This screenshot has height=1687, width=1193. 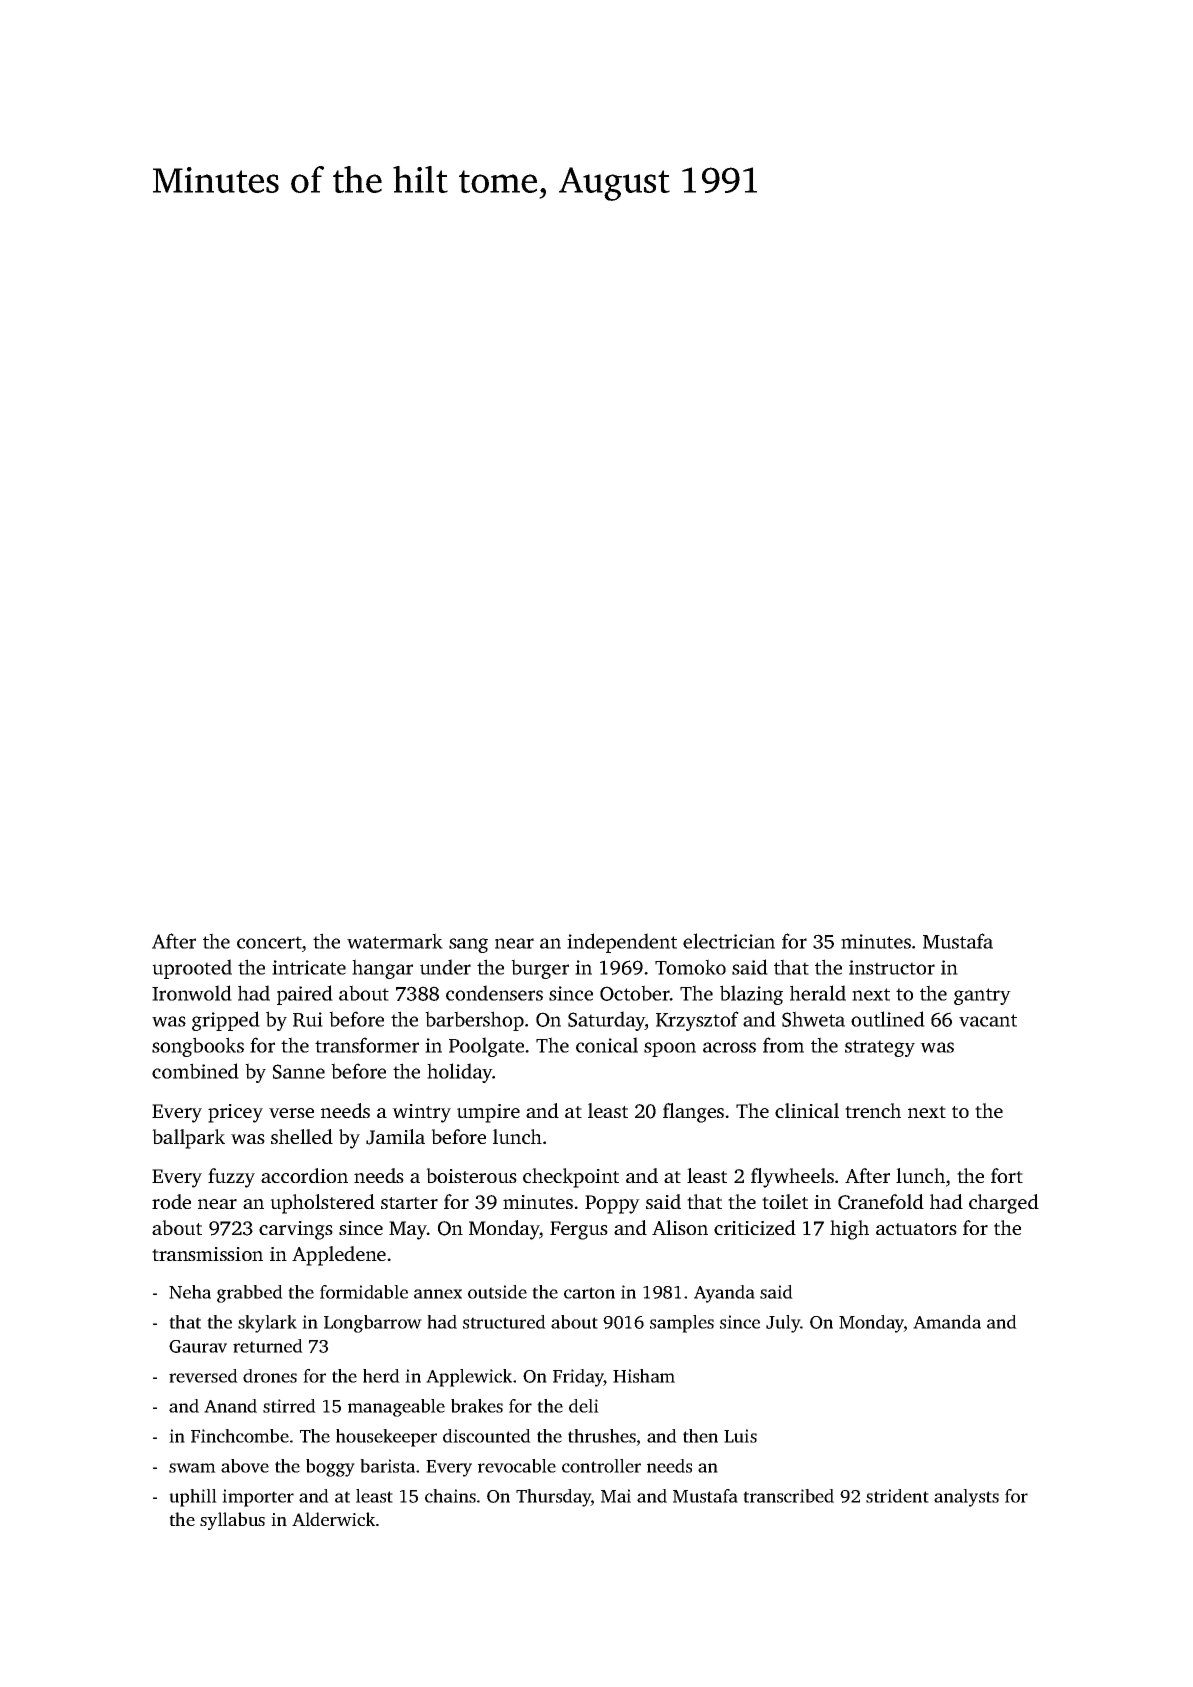 I want to click on flanges, so click(x=693, y=1113).
